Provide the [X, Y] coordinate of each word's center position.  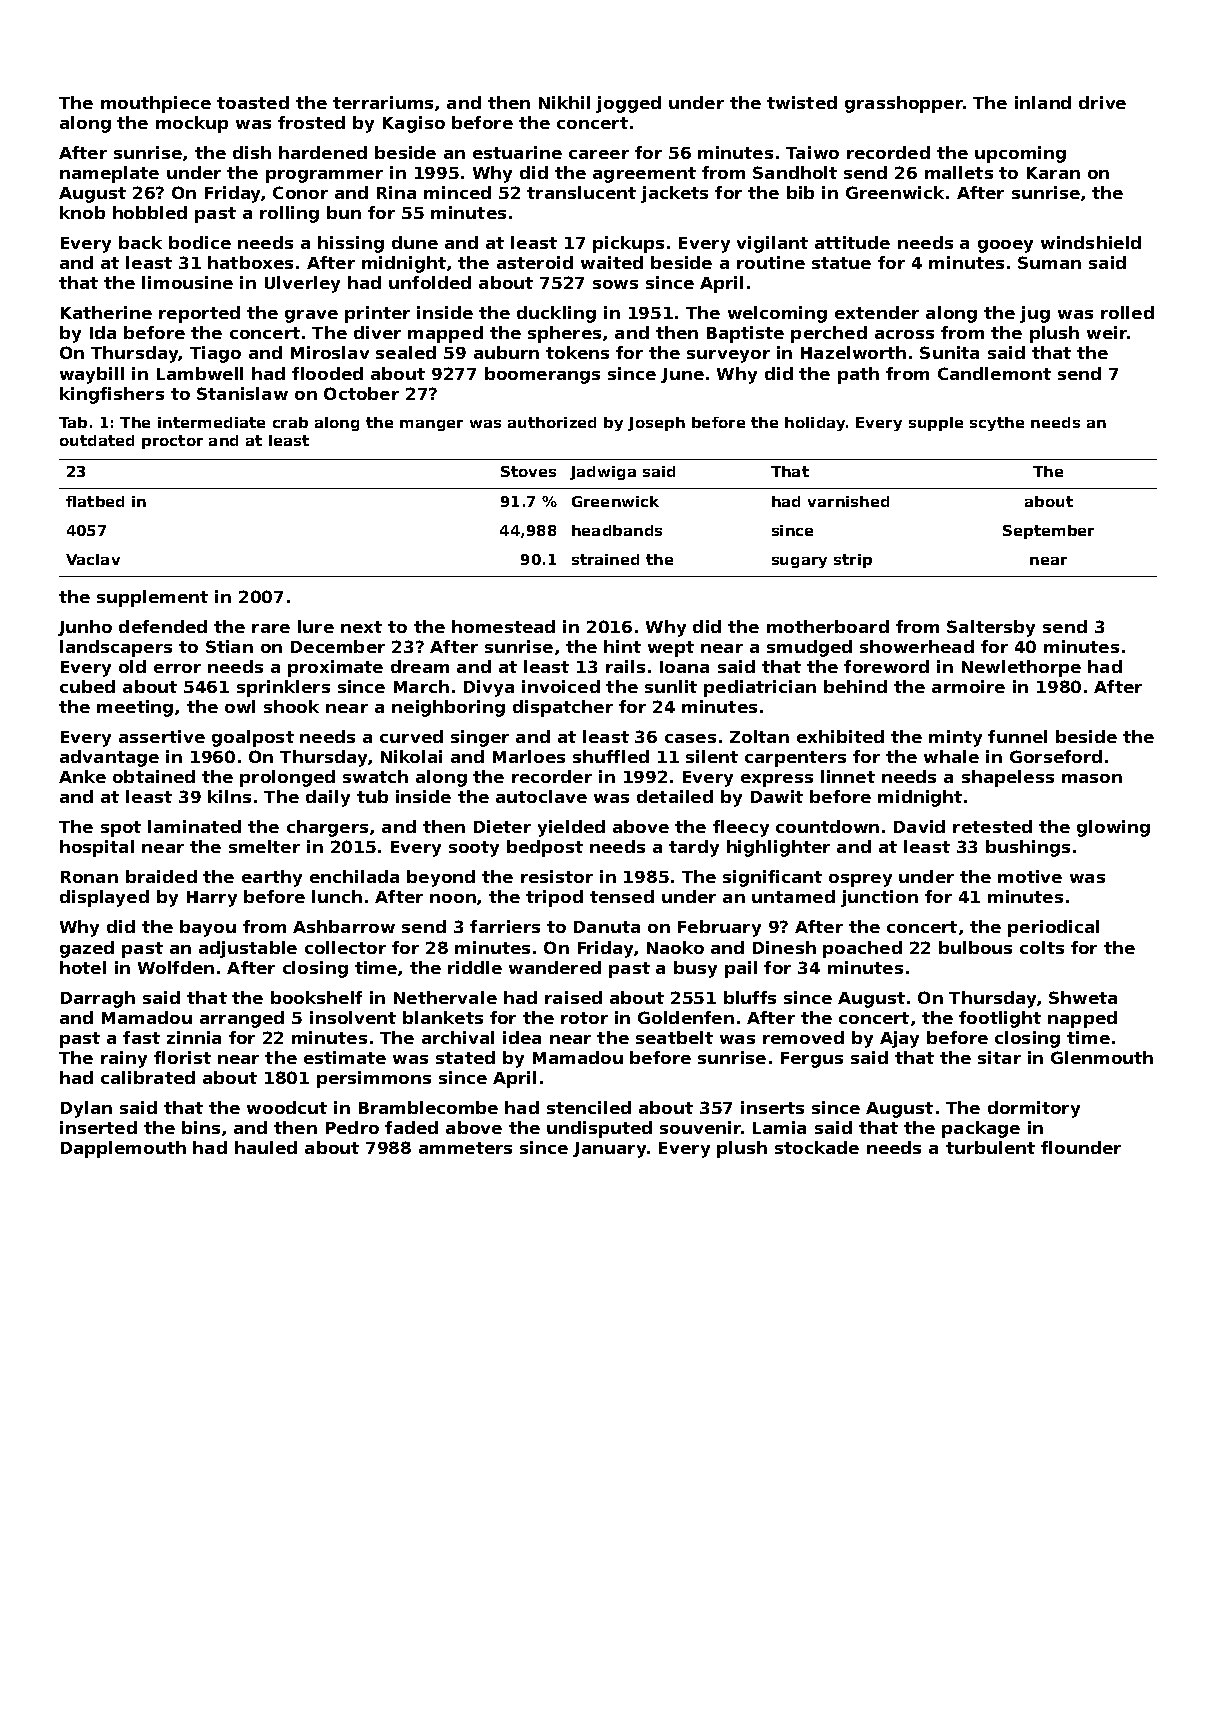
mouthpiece [156, 104]
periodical [1053, 928]
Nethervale [445, 997]
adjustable [248, 949]
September [1048, 532]
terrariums [383, 102]
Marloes [529, 756]
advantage [109, 758]
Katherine [106, 312]
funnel [1017, 736]
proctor [172, 442]
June [682, 375]
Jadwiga [603, 473]
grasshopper [904, 104]
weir [1107, 332]
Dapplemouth [123, 1149]
